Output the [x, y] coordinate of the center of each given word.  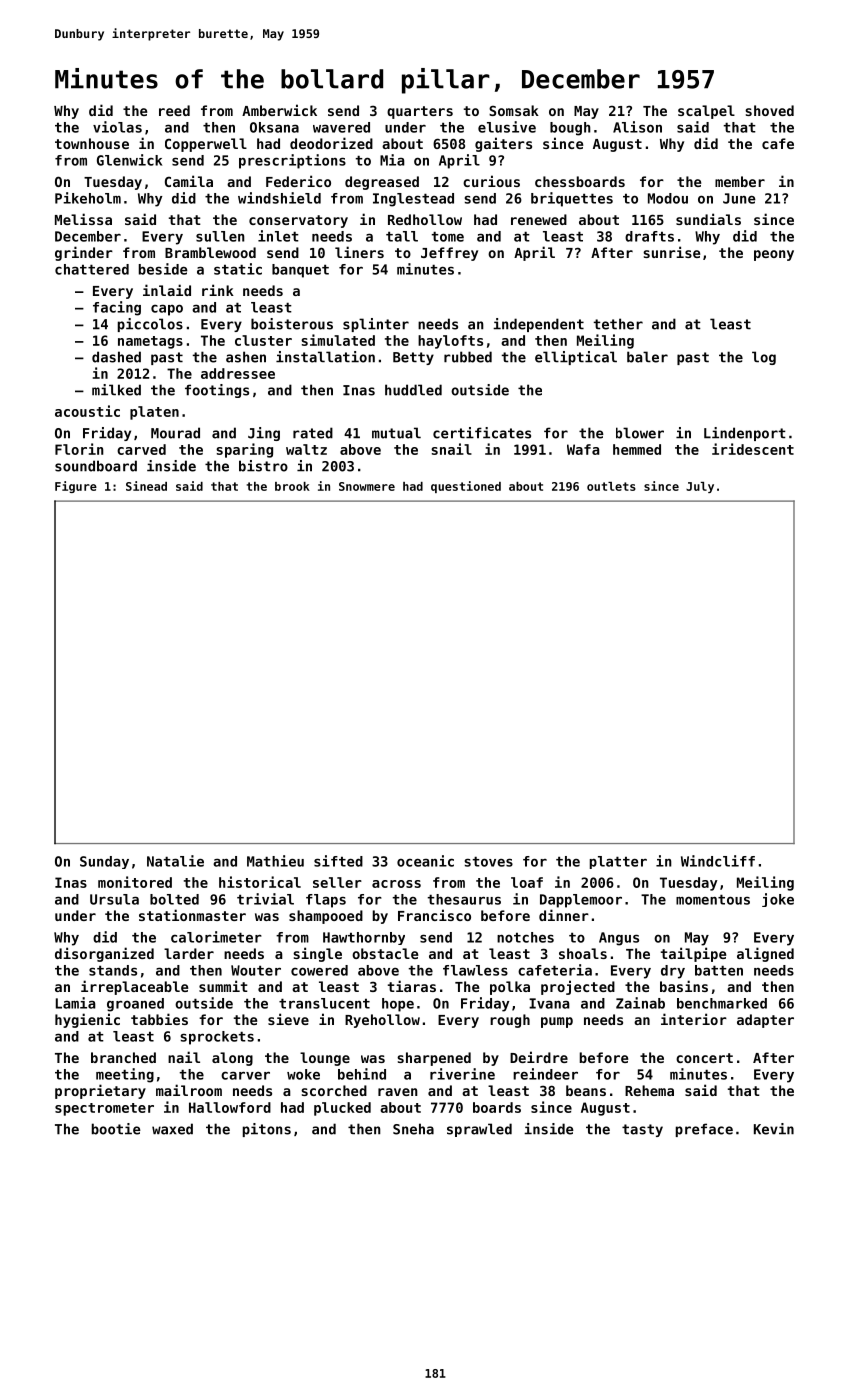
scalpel [706, 112]
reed [174, 110]
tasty [642, 1130]
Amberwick [279, 110]
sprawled [479, 1130]
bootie [116, 1129]
